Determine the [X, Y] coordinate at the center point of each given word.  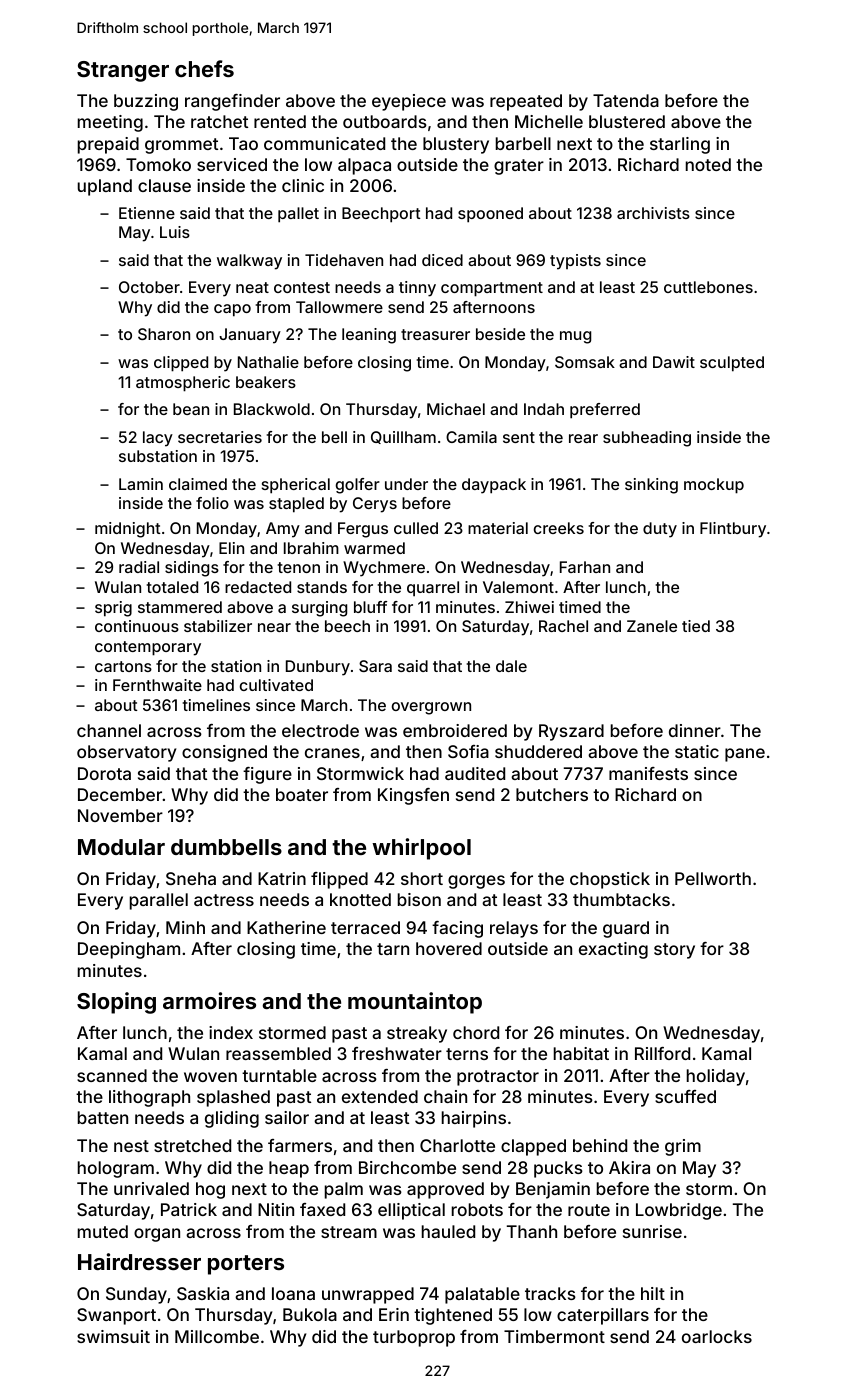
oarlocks [717, 1336]
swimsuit [113, 1336]
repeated [526, 102]
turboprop [414, 1338]
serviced [232, 164]
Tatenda [626, 100]
